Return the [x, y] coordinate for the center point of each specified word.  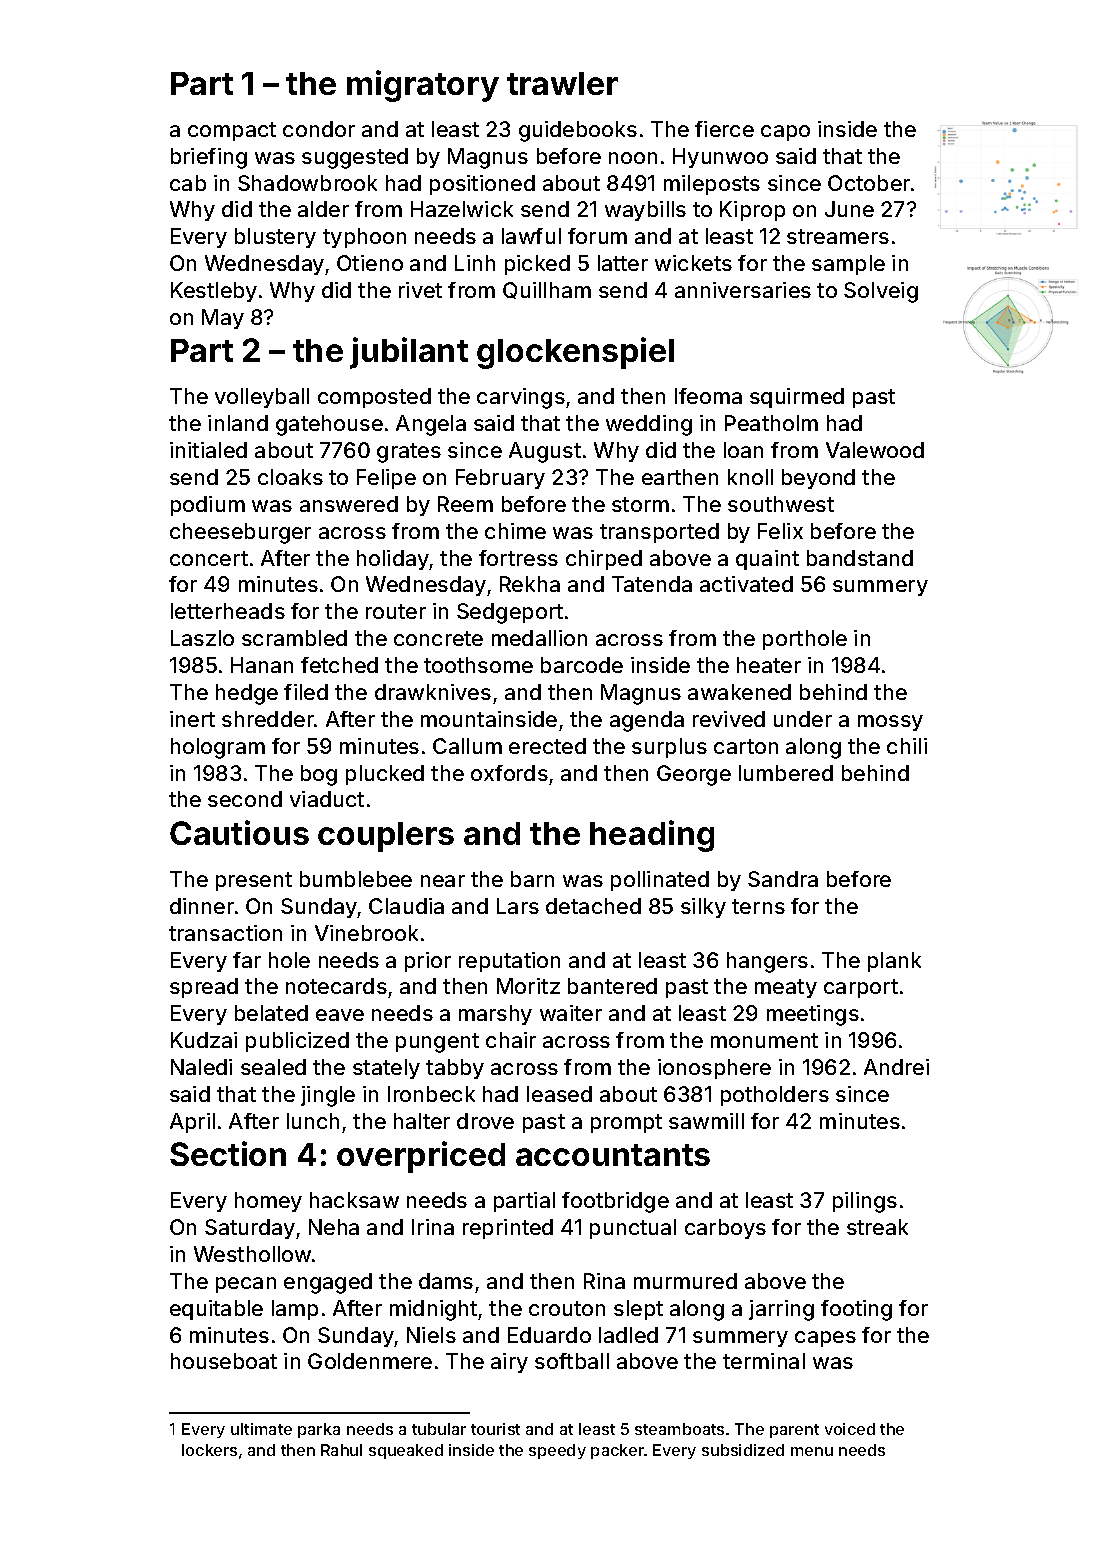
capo [785, 133]
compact [232, 131]
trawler [562, 83]
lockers [209, 1450]
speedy [557, 1451]
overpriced [421, 1157]
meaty [786, 988]
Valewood [875, 450]
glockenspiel [575, 353]
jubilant [409, 353]
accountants [613, 1155]
